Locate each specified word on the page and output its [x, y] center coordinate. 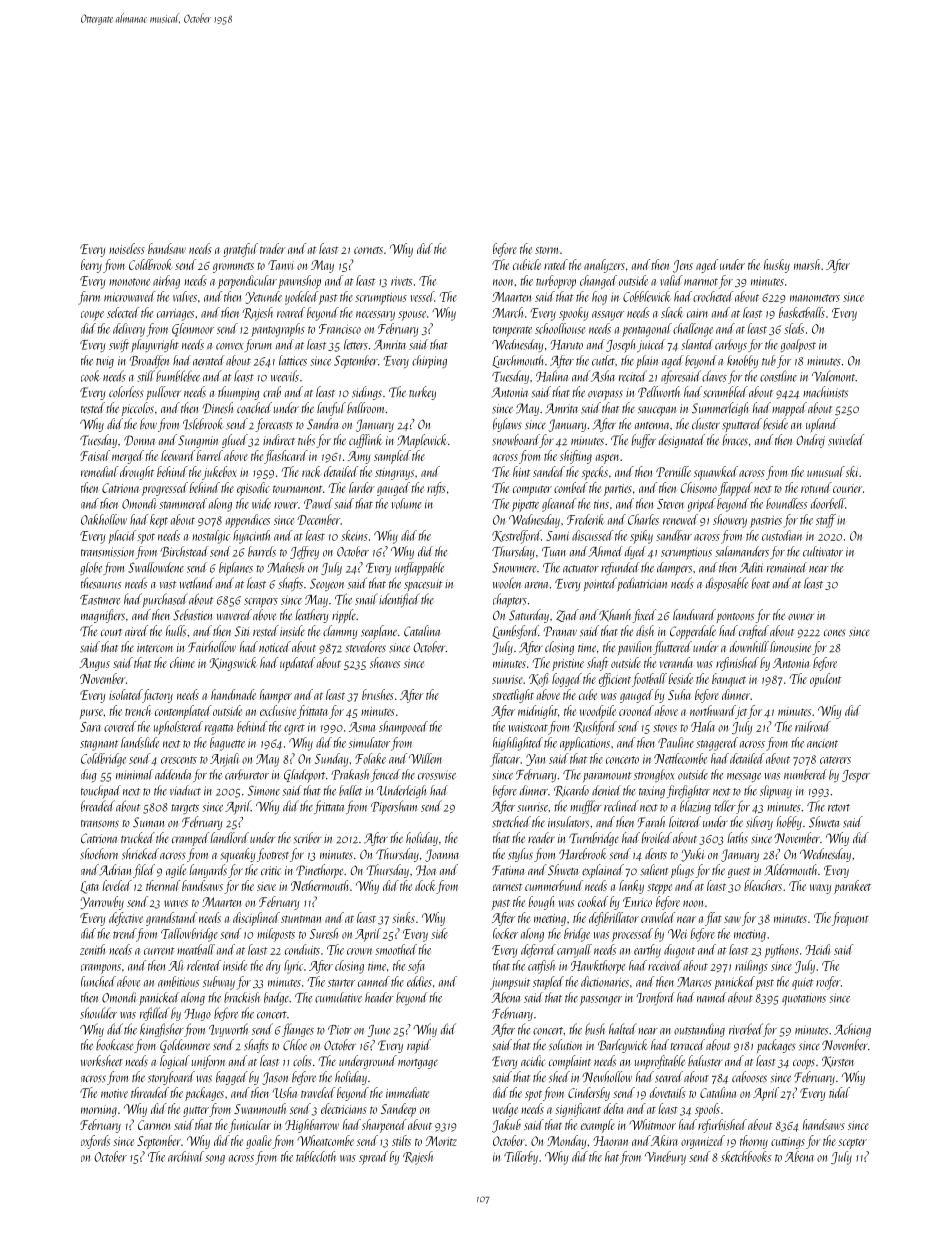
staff [826, 521]
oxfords [95, 1142]
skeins [354, 535]
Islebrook [203, 424]
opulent [825, 680]
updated [297, 664]
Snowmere [514, 568]
